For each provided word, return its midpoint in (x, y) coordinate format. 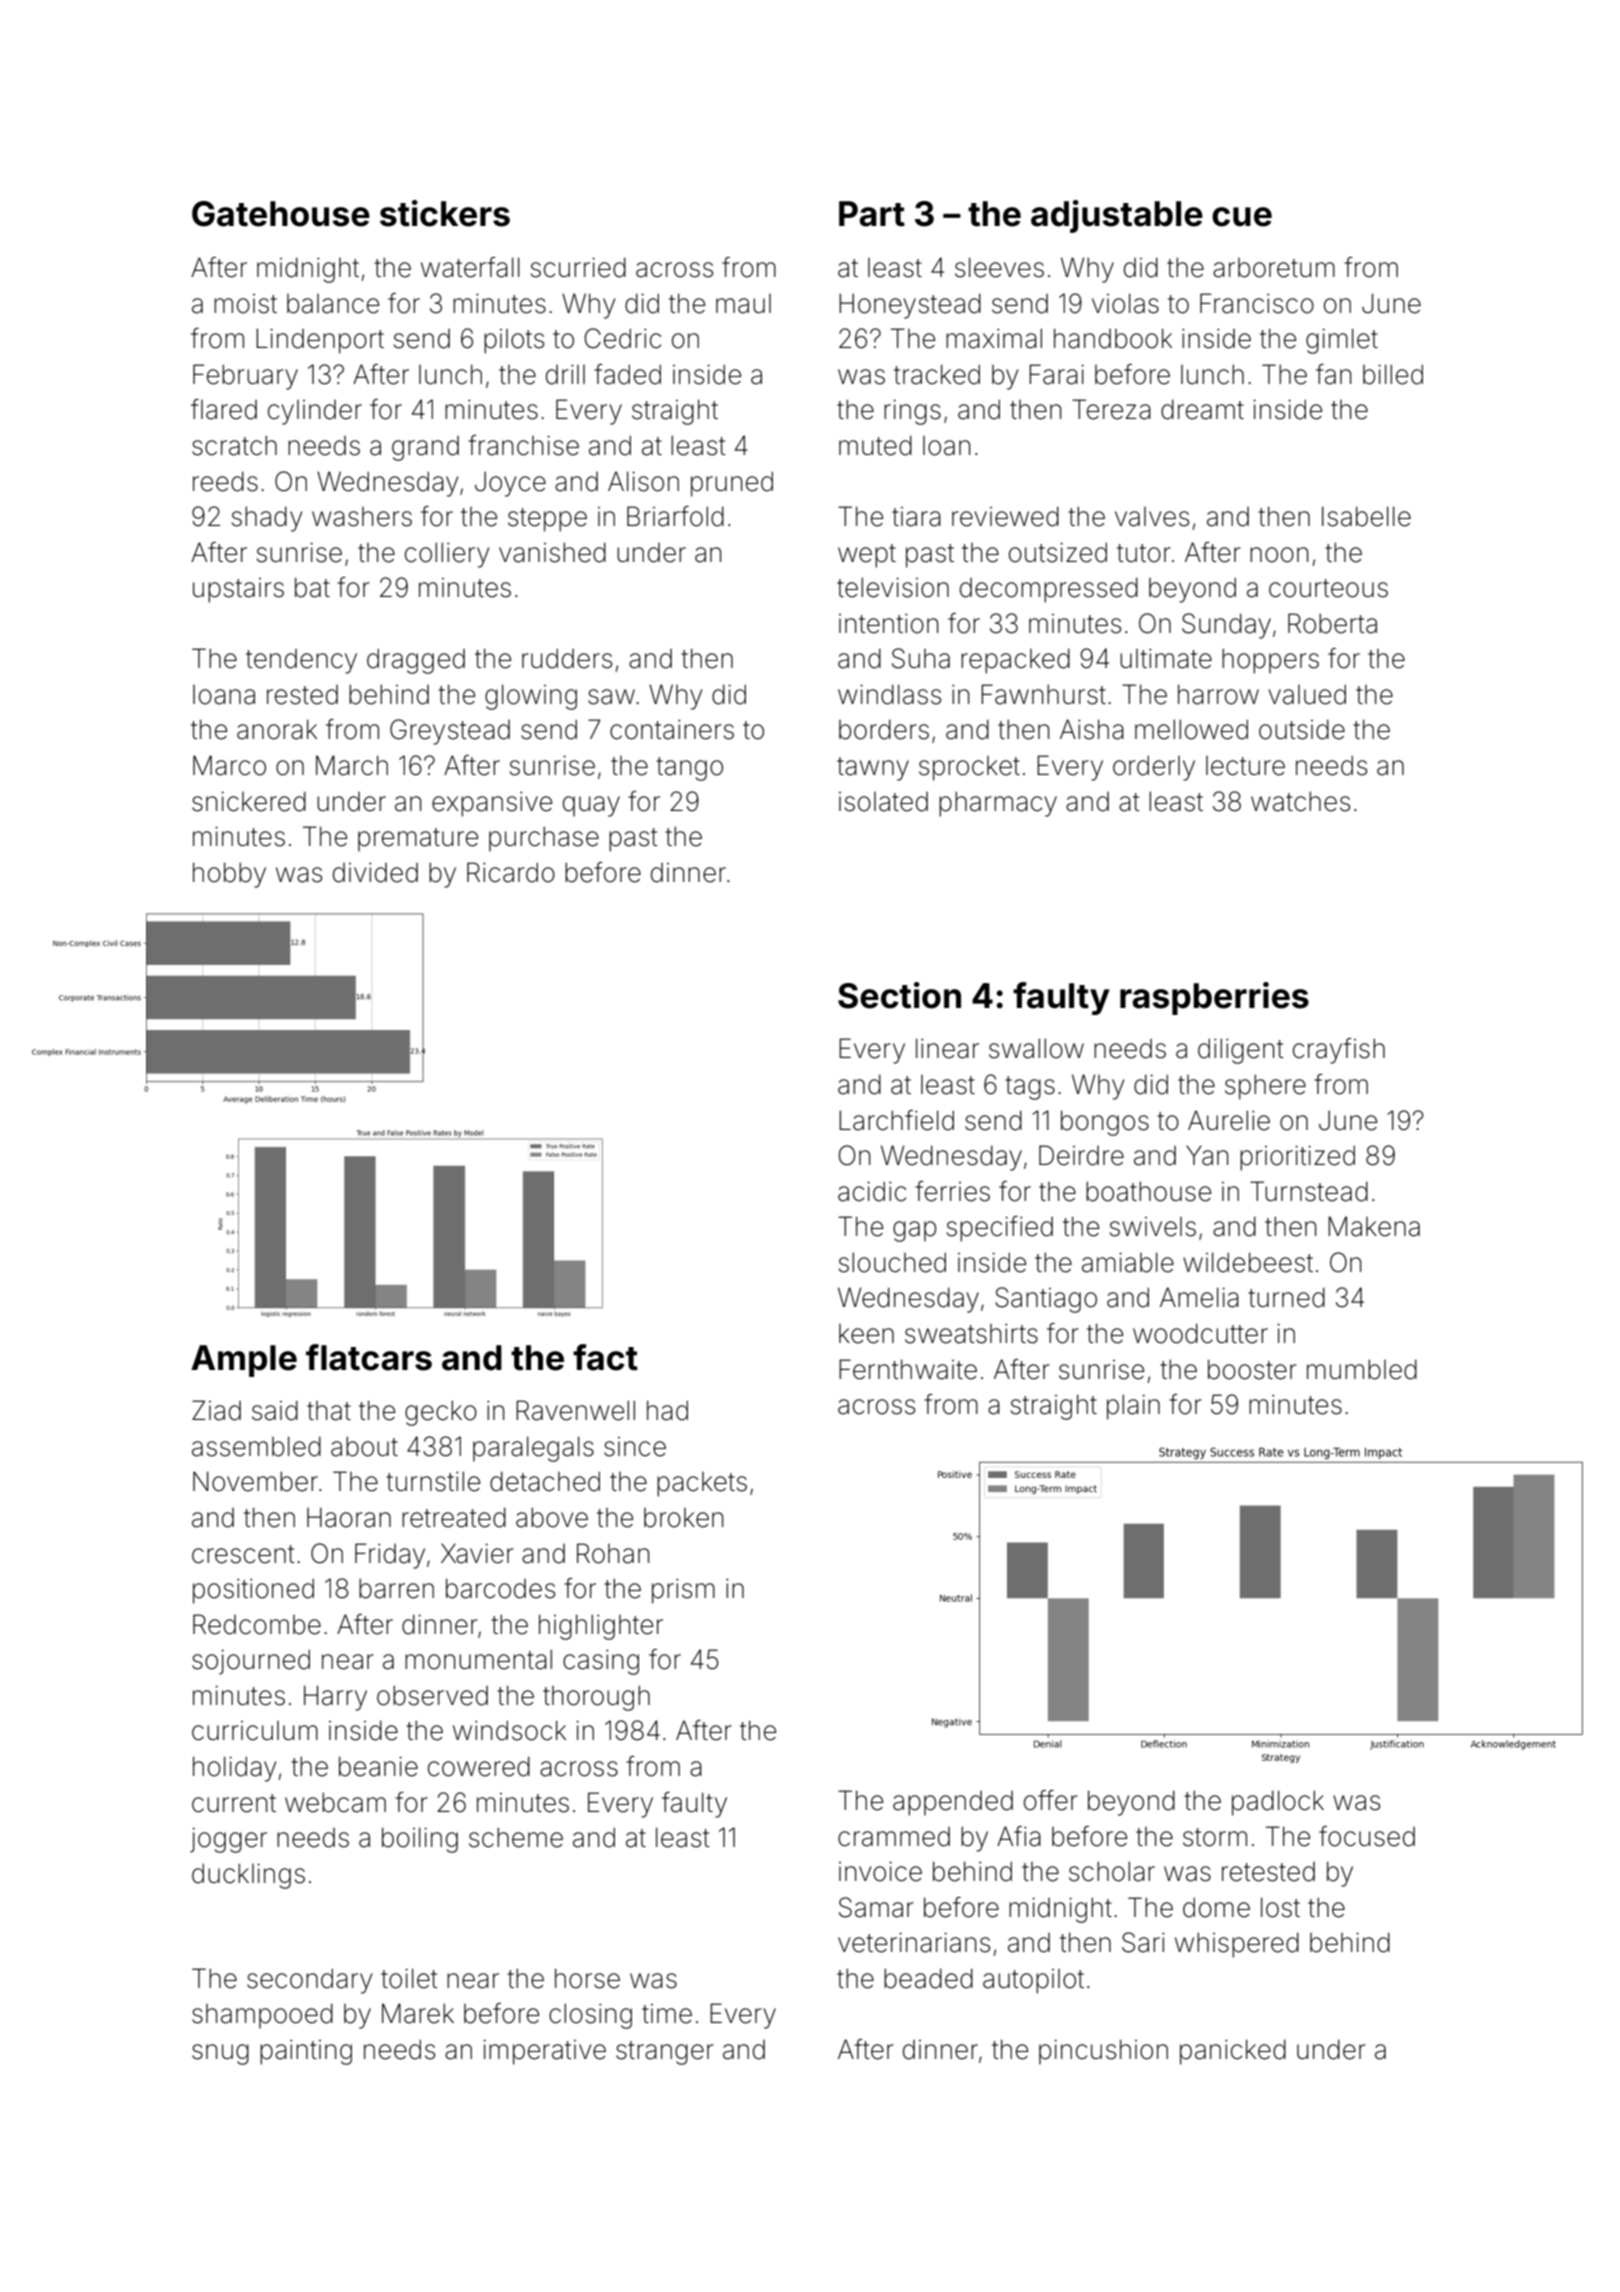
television (893, 587)
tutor (1144, 553)
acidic (872, 1191)
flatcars (369, 1357)
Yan (1207, 1155)
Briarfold (675, 516)
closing (590, 2016)
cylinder (315, 412)
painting (306, 2052)
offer (1051, 1800)
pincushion (1103, 2052)
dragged (416, 661)
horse (587, 1978)
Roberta (1332, 623)
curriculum (255, 1731)
